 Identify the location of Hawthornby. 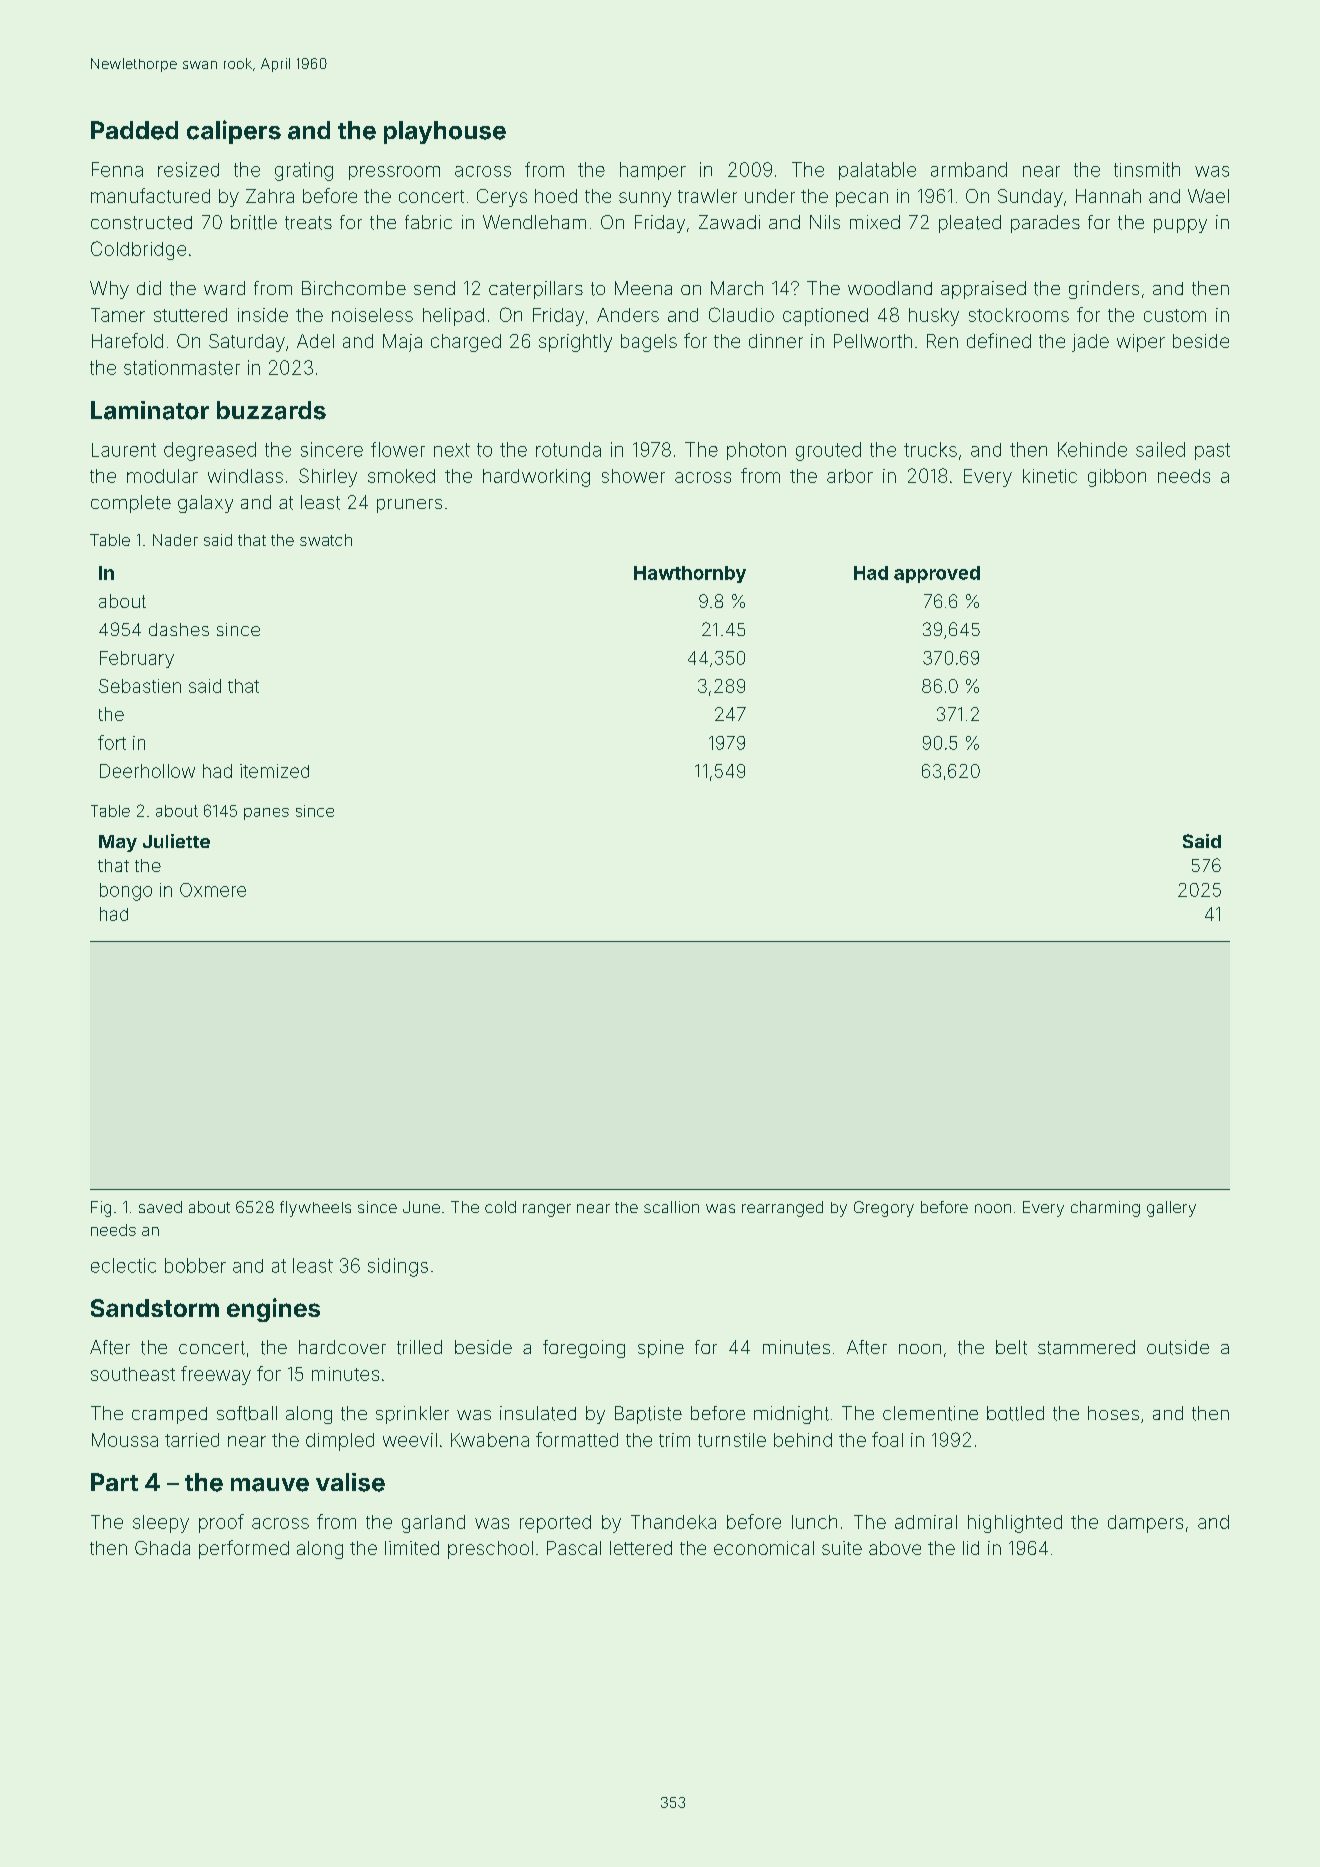
(690, 574).
